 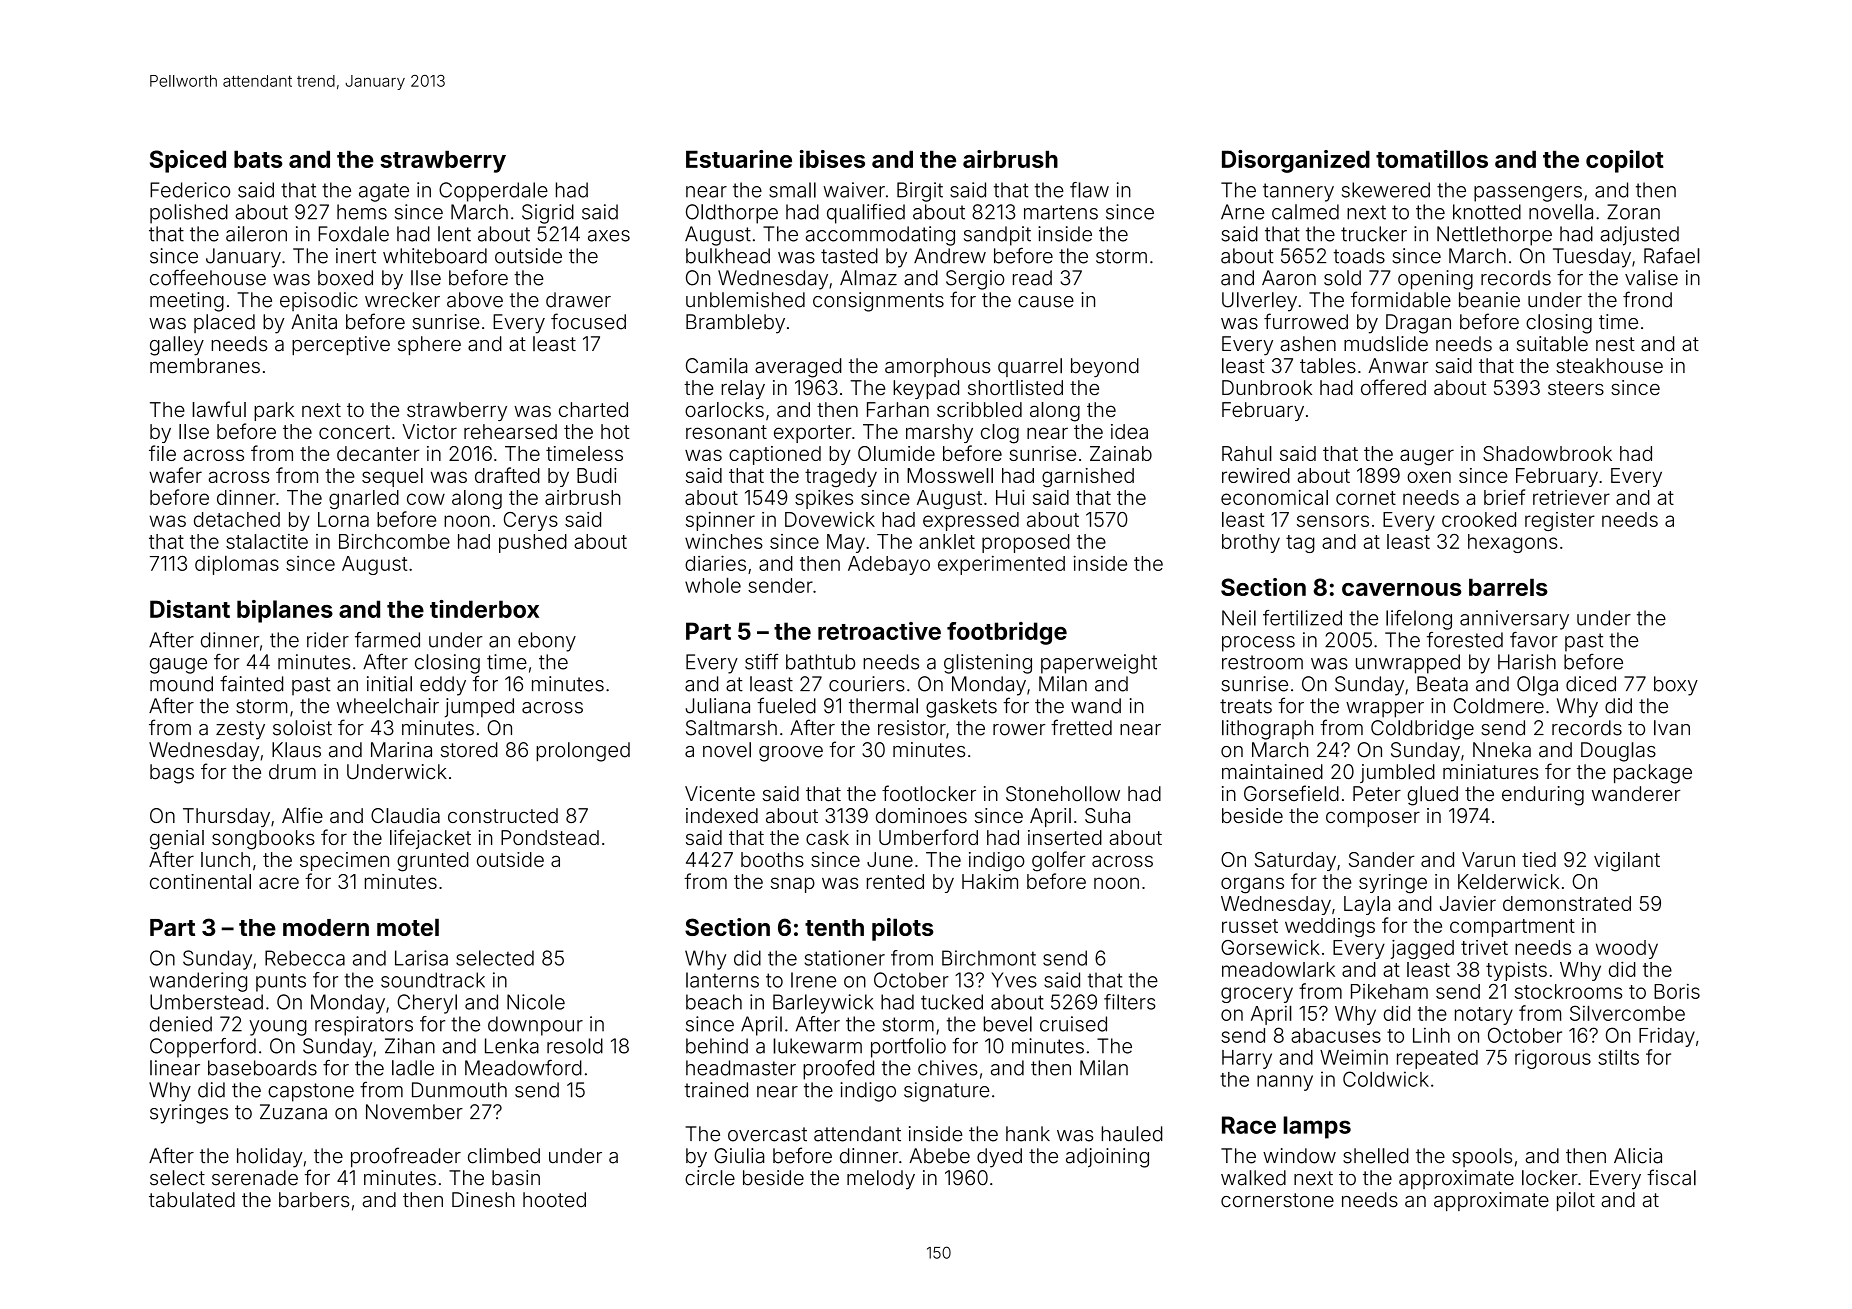 What do you see at coordinates (1025, 543) in the page?
I see `proposed` at bounding box center [1025, 543].
